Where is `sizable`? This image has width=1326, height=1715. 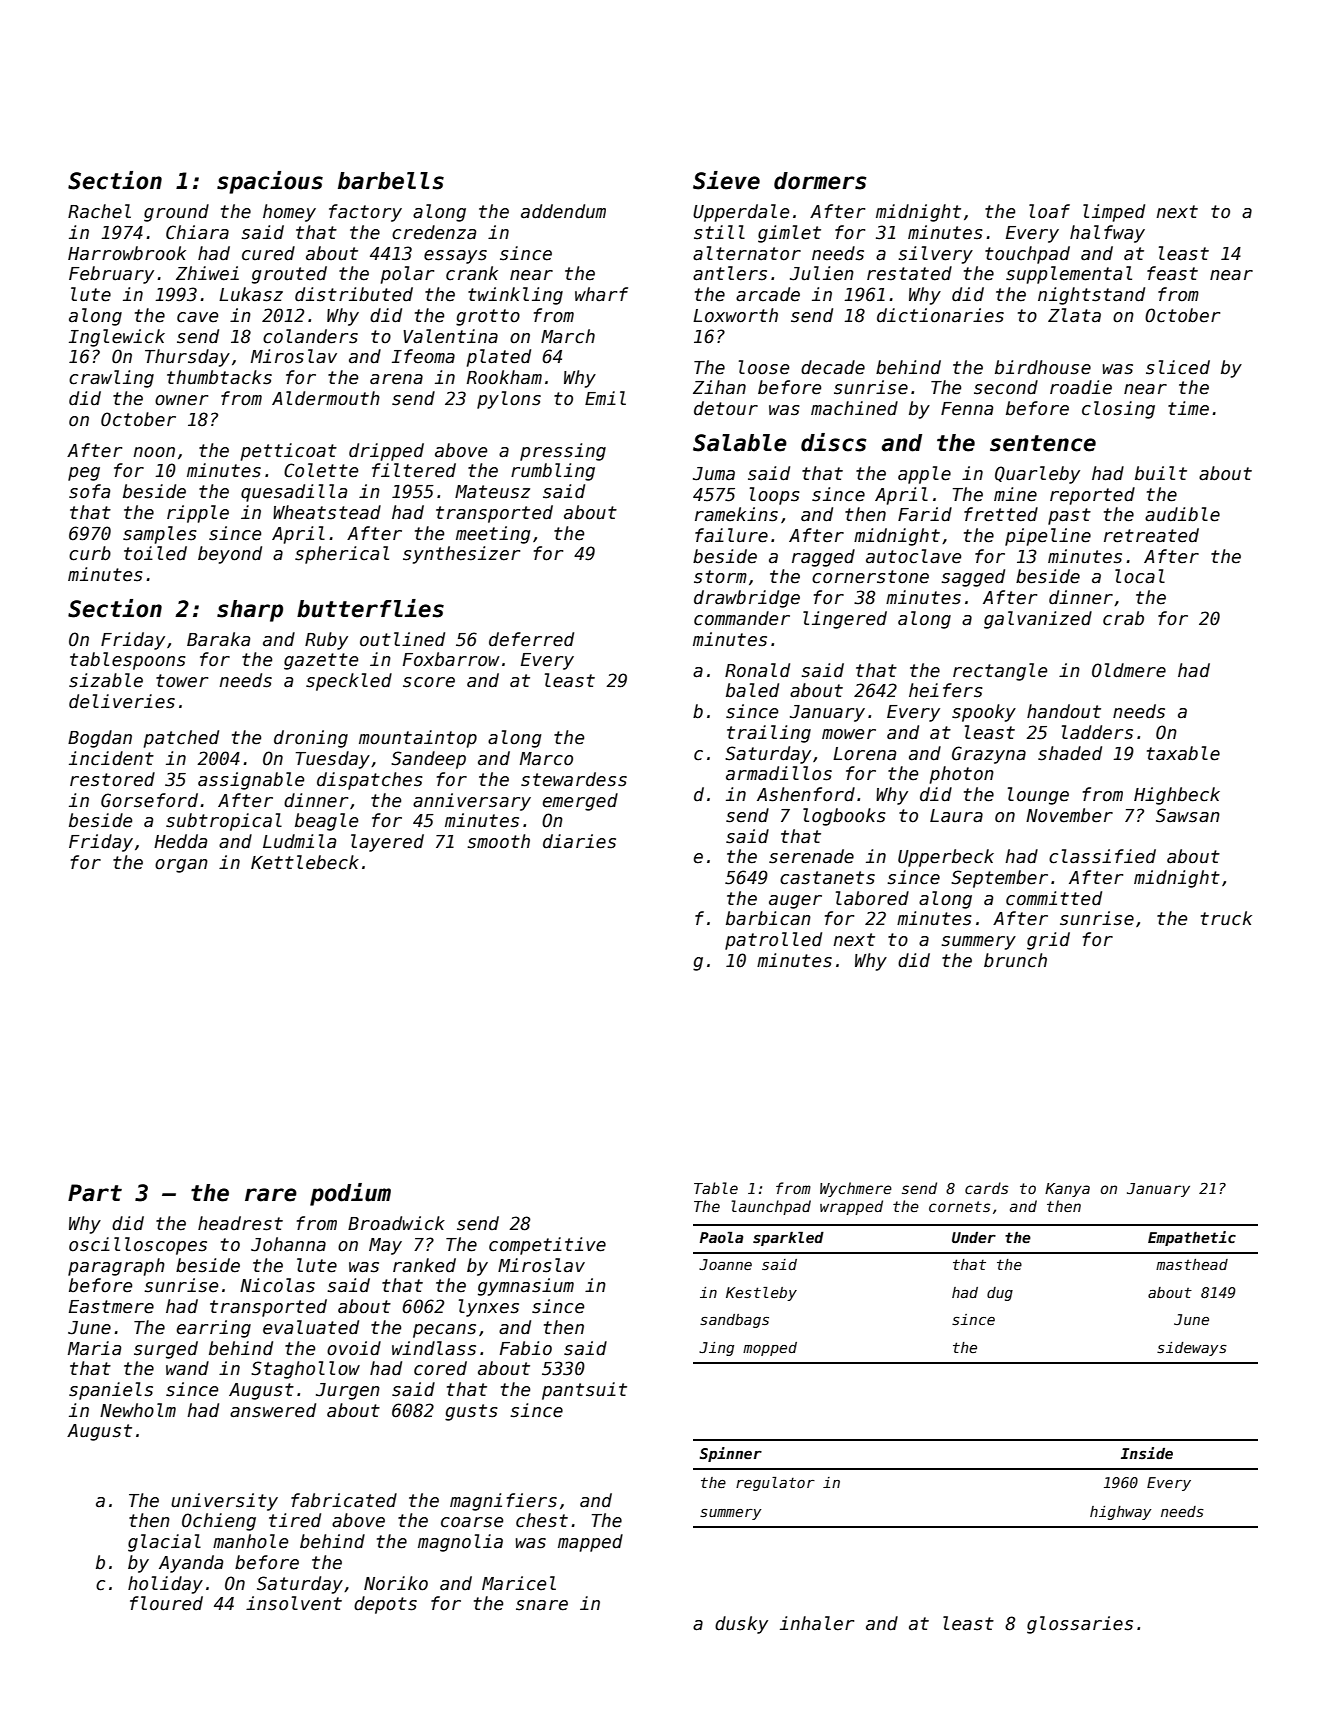
sizable is located at coordinates (106, 680).
